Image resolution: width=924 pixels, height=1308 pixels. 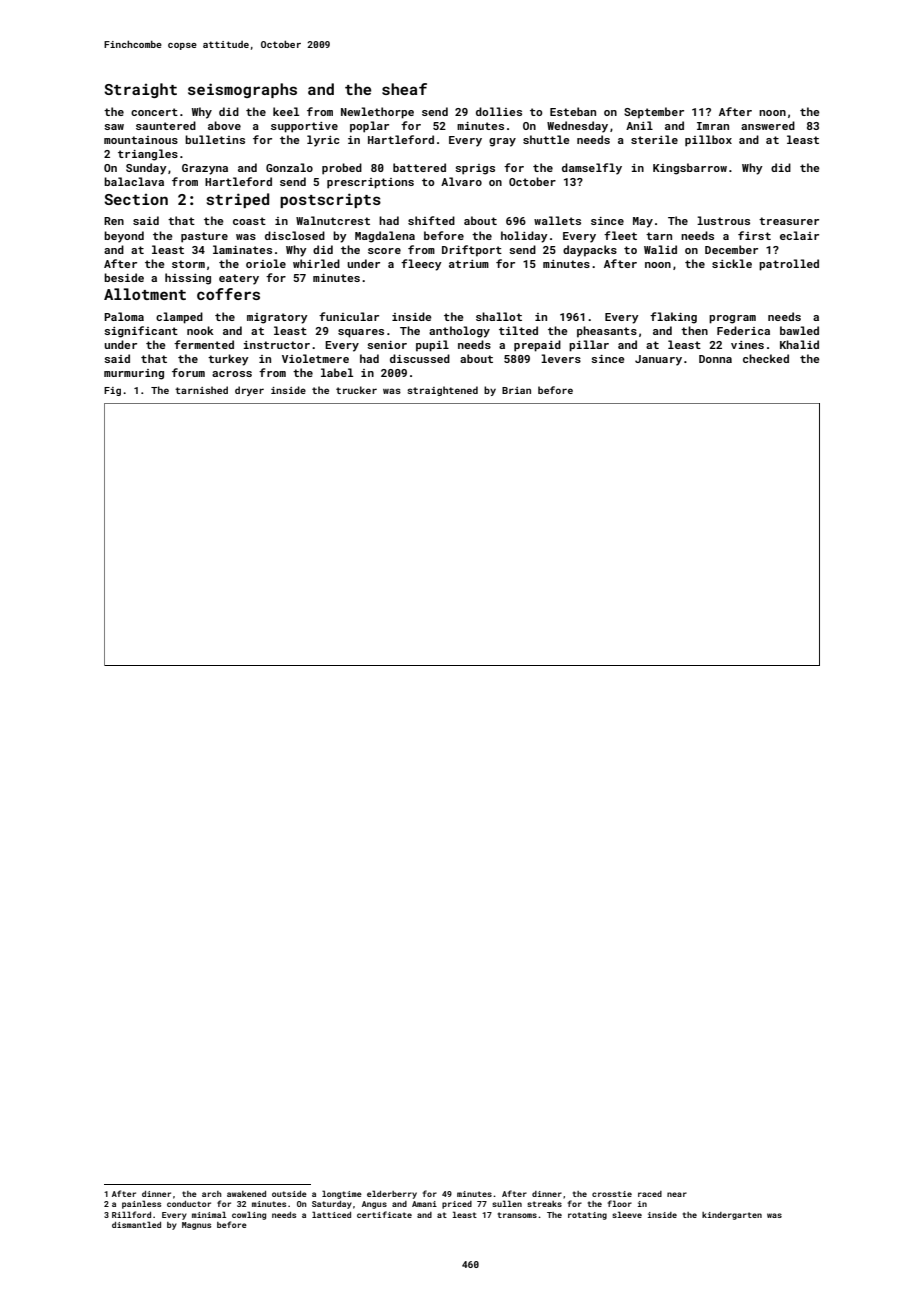 I want to click on dryer, so click(x=249, y=391).
